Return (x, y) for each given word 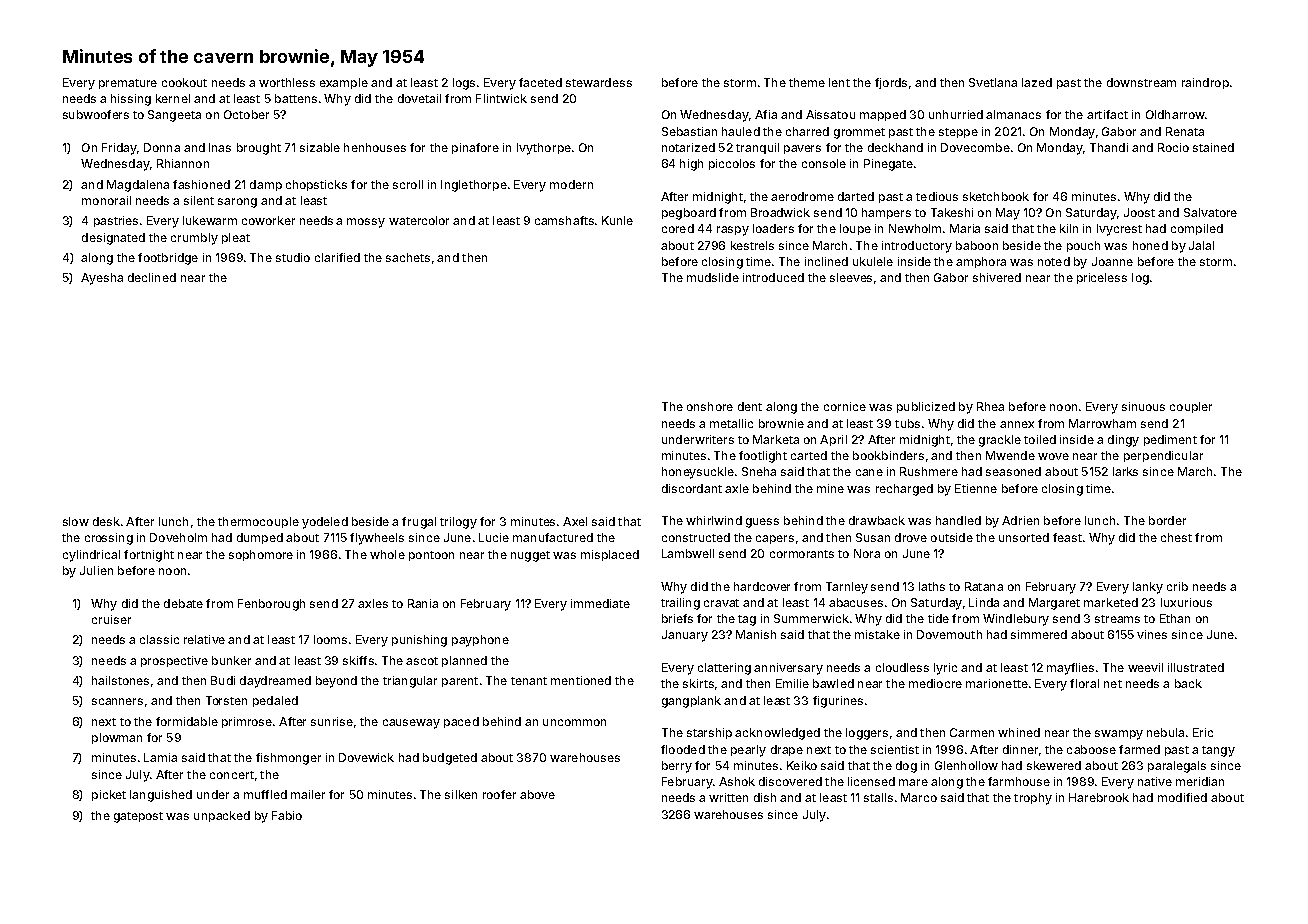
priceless (1102, 278)
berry (677, 767)
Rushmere (929, 471)
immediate (600, 603)
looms (330, 639)
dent (750, 406)
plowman (117, 738)
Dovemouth (949, 634)
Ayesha (102, 279)
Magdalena (138, 186)
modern (571, 184)
